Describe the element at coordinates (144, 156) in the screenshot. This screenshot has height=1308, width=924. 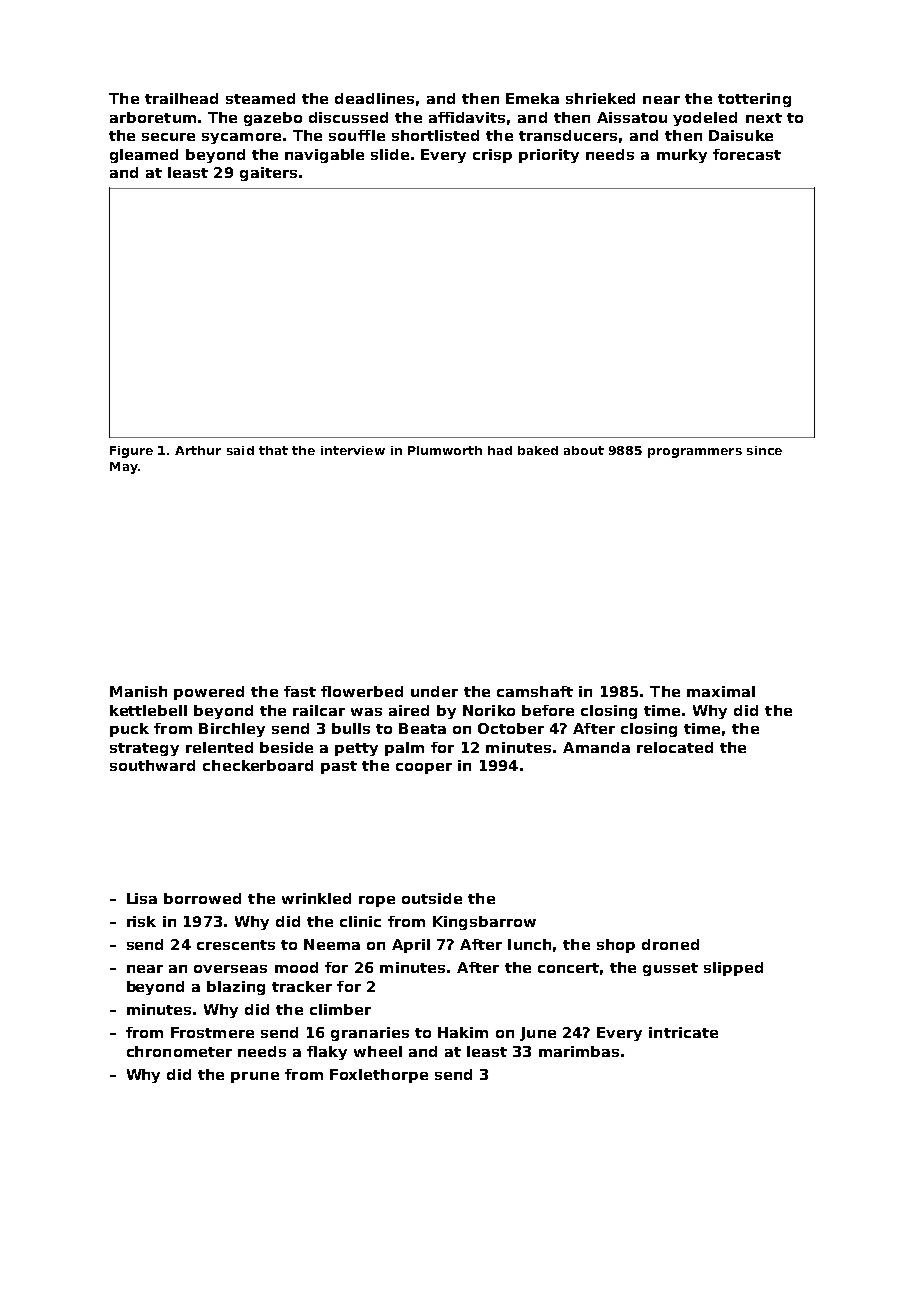
I see `gleamed` at that location.
